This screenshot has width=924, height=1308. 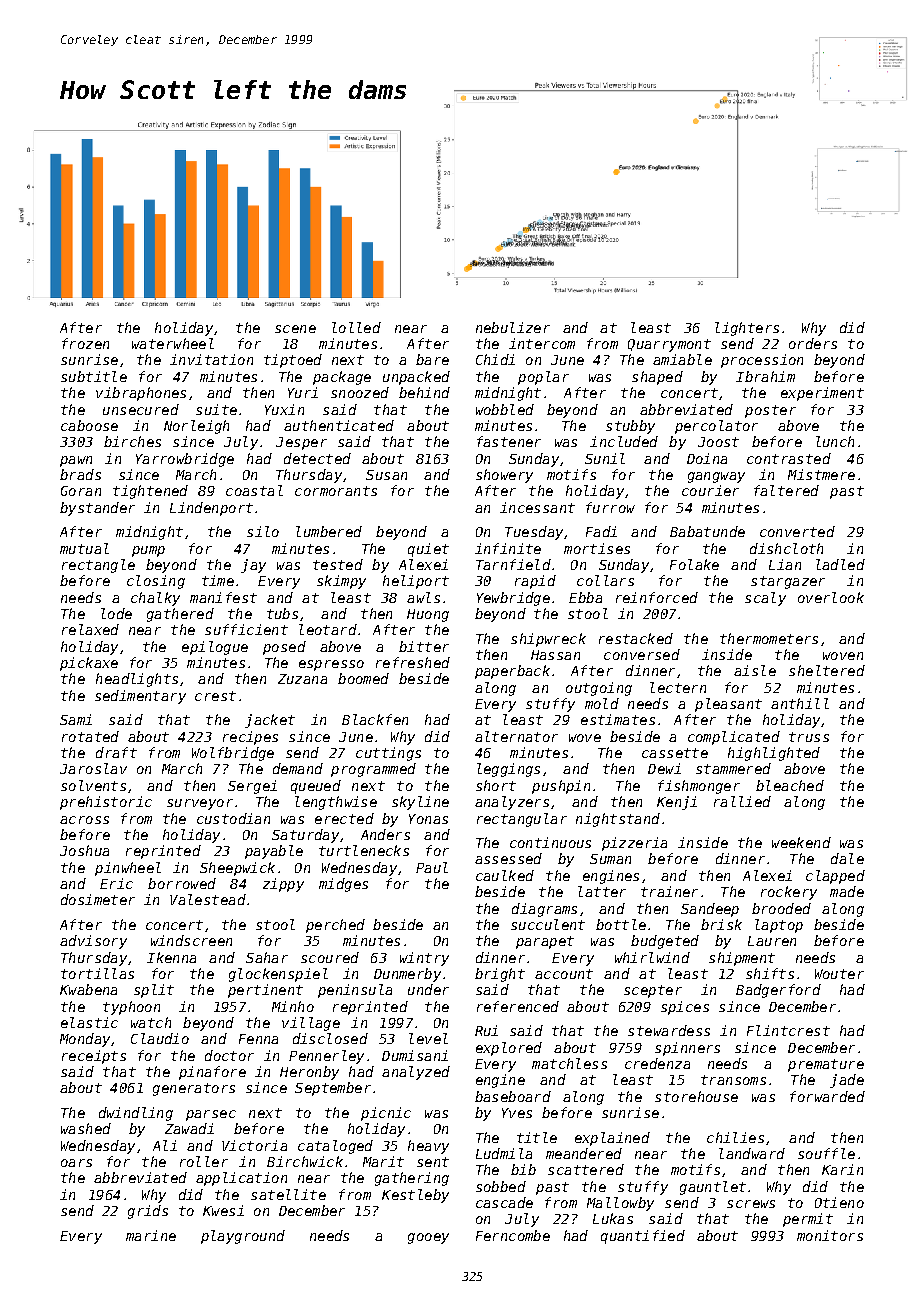 What do you see at coordinates (747, 329) in the screenshot?
I see `lighters` at bounding box center [747, 329].
